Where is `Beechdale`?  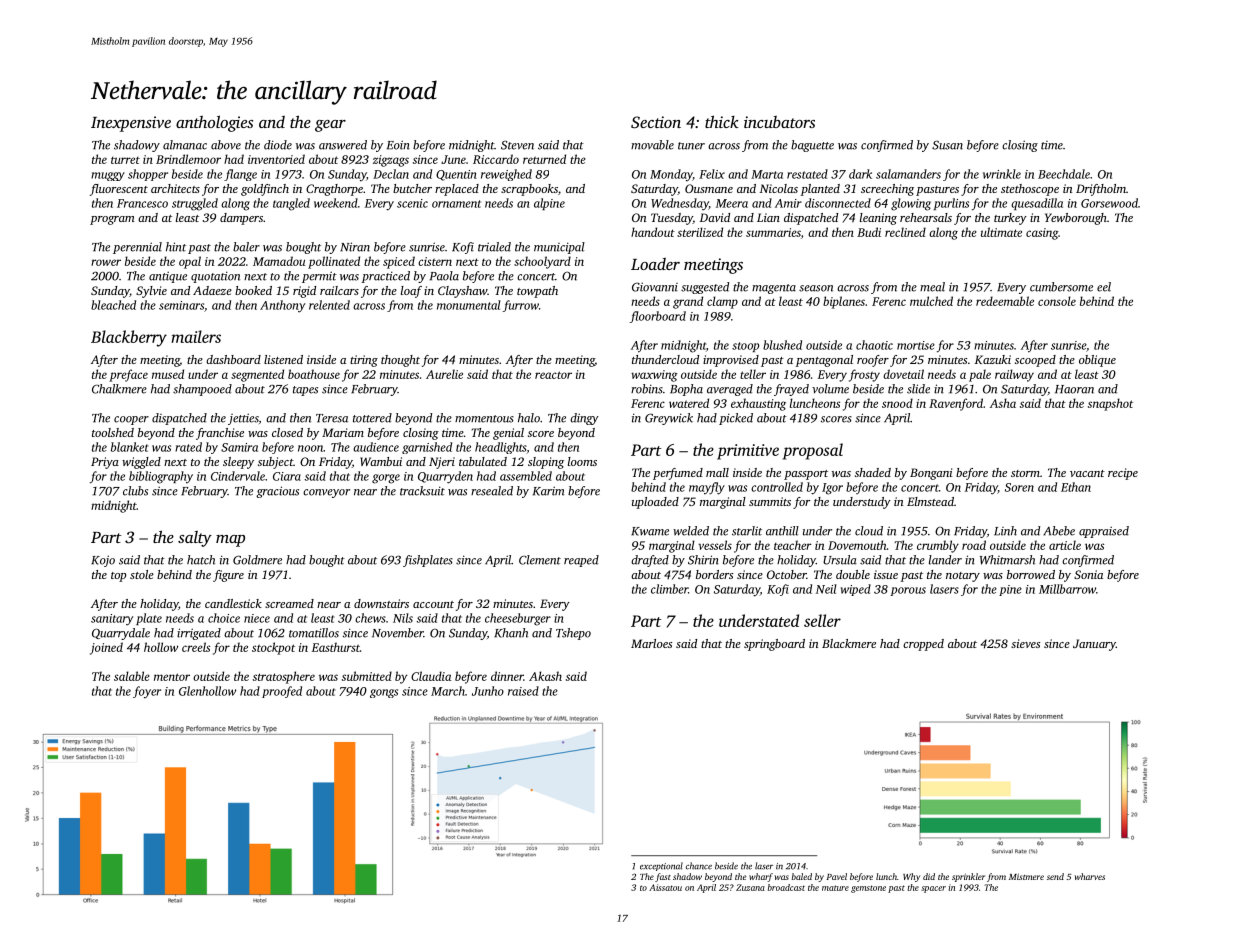 Beechdale is located at coordinates (1064, 174).
